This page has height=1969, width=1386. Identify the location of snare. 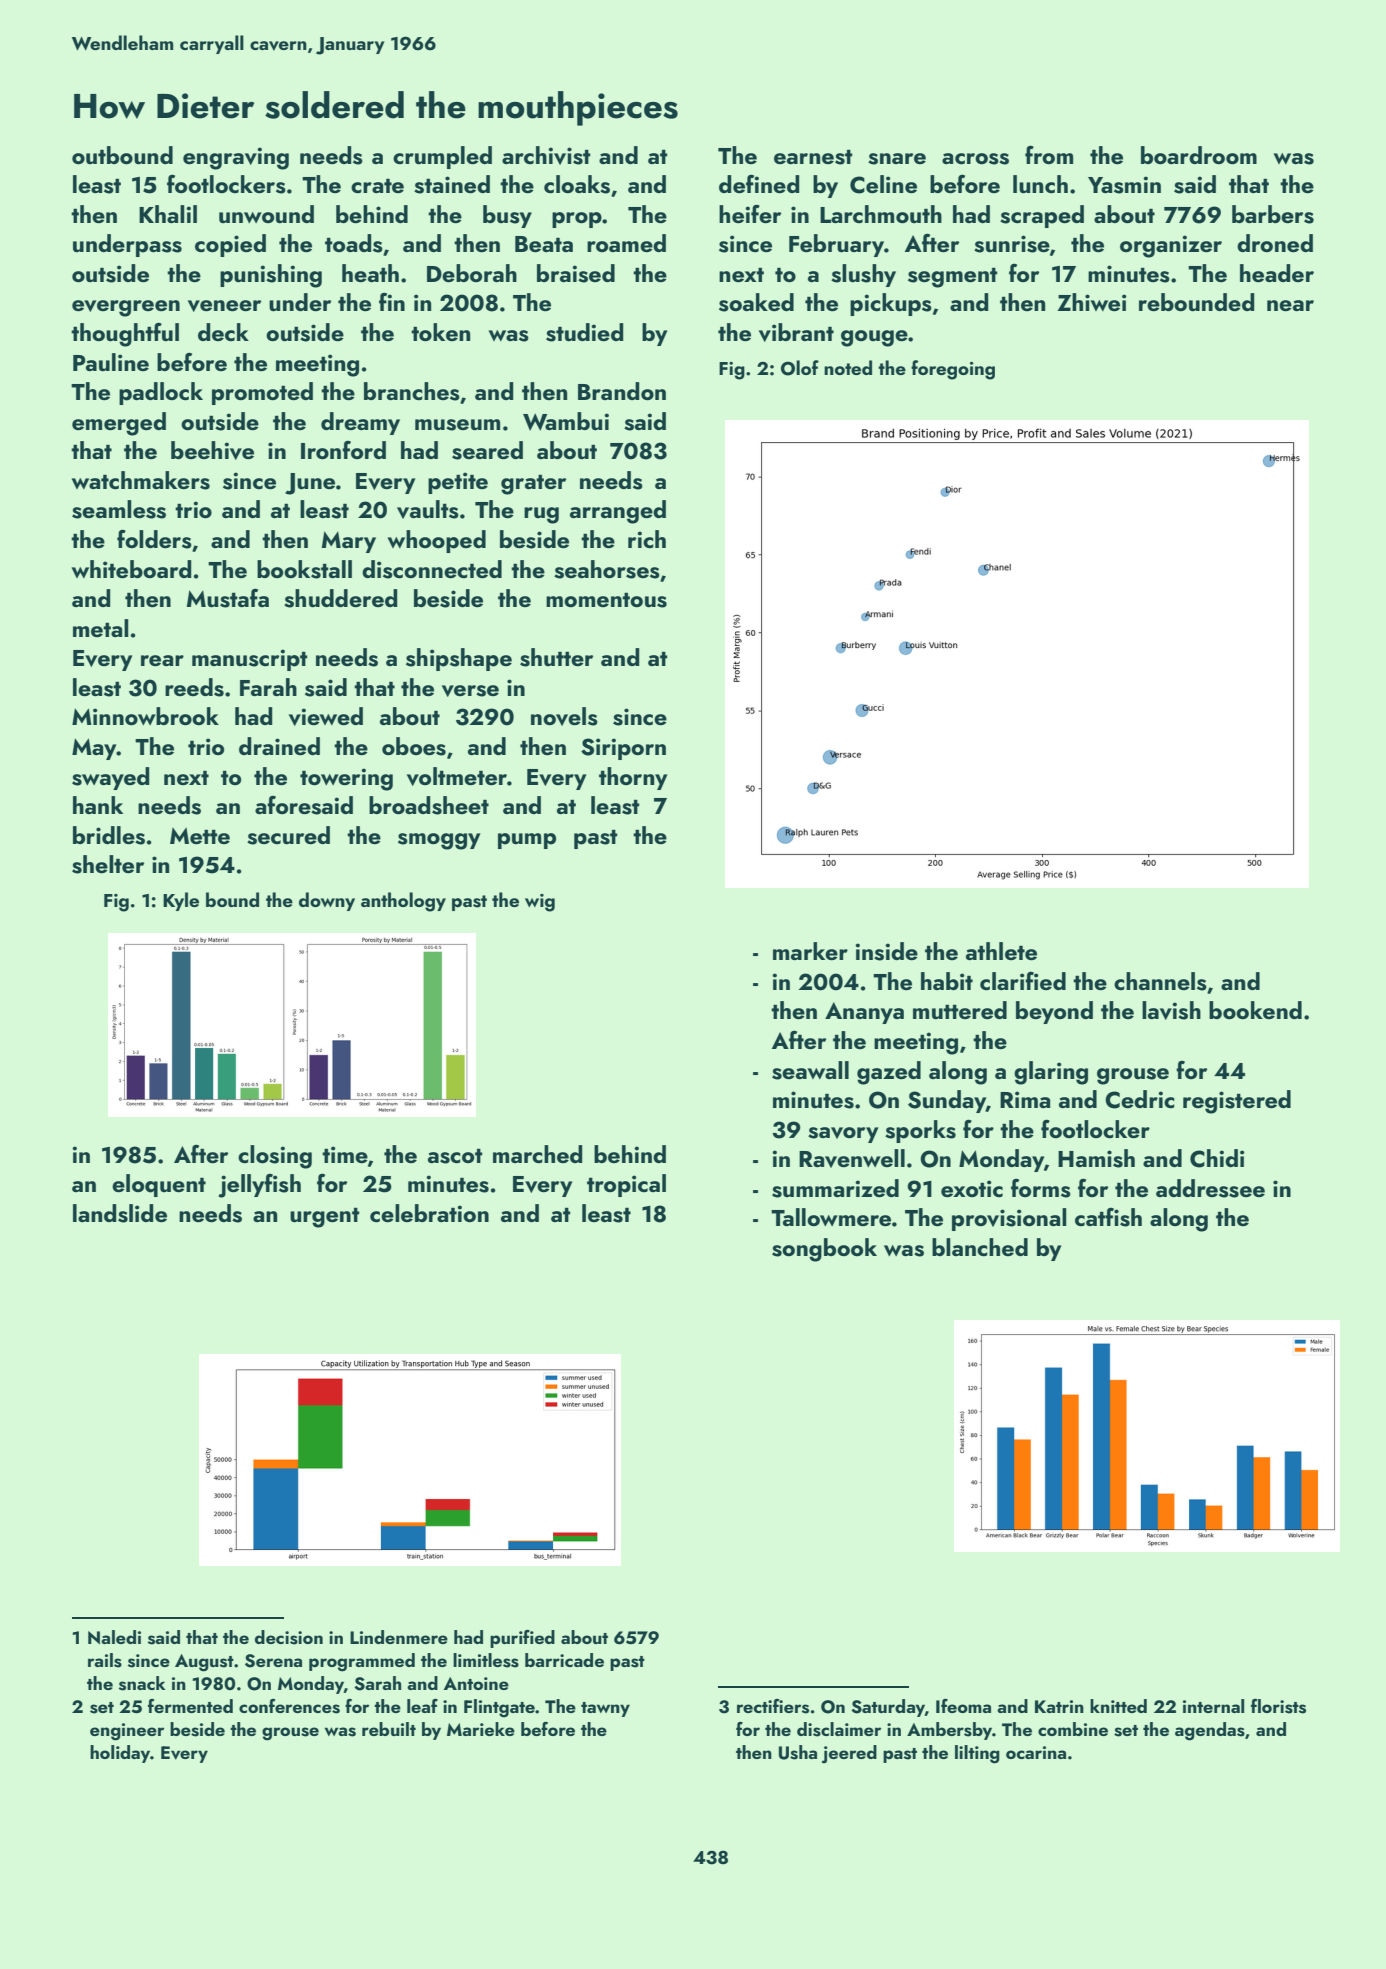
(897, 159).
